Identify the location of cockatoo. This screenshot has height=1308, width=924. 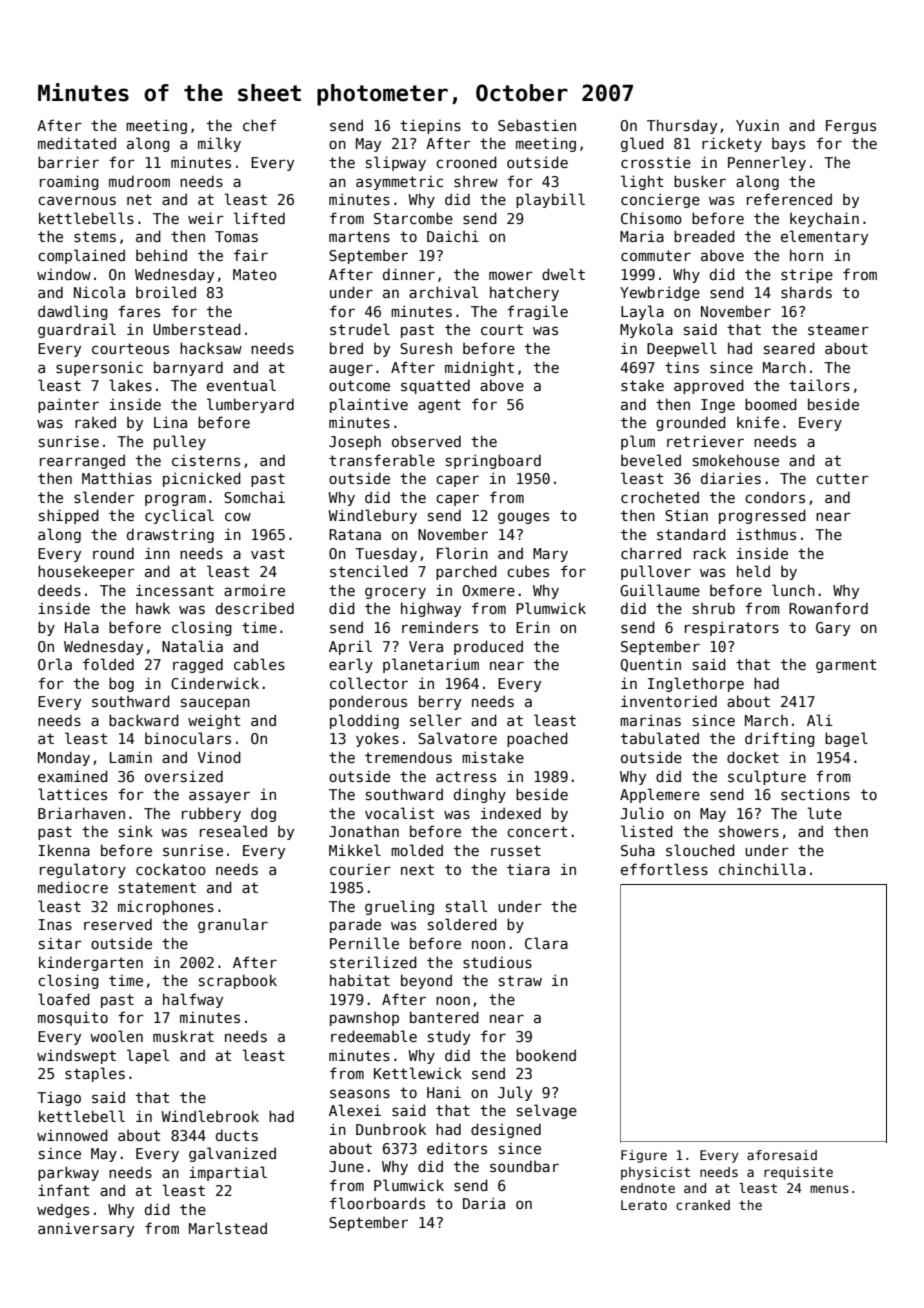
(171, 869).
